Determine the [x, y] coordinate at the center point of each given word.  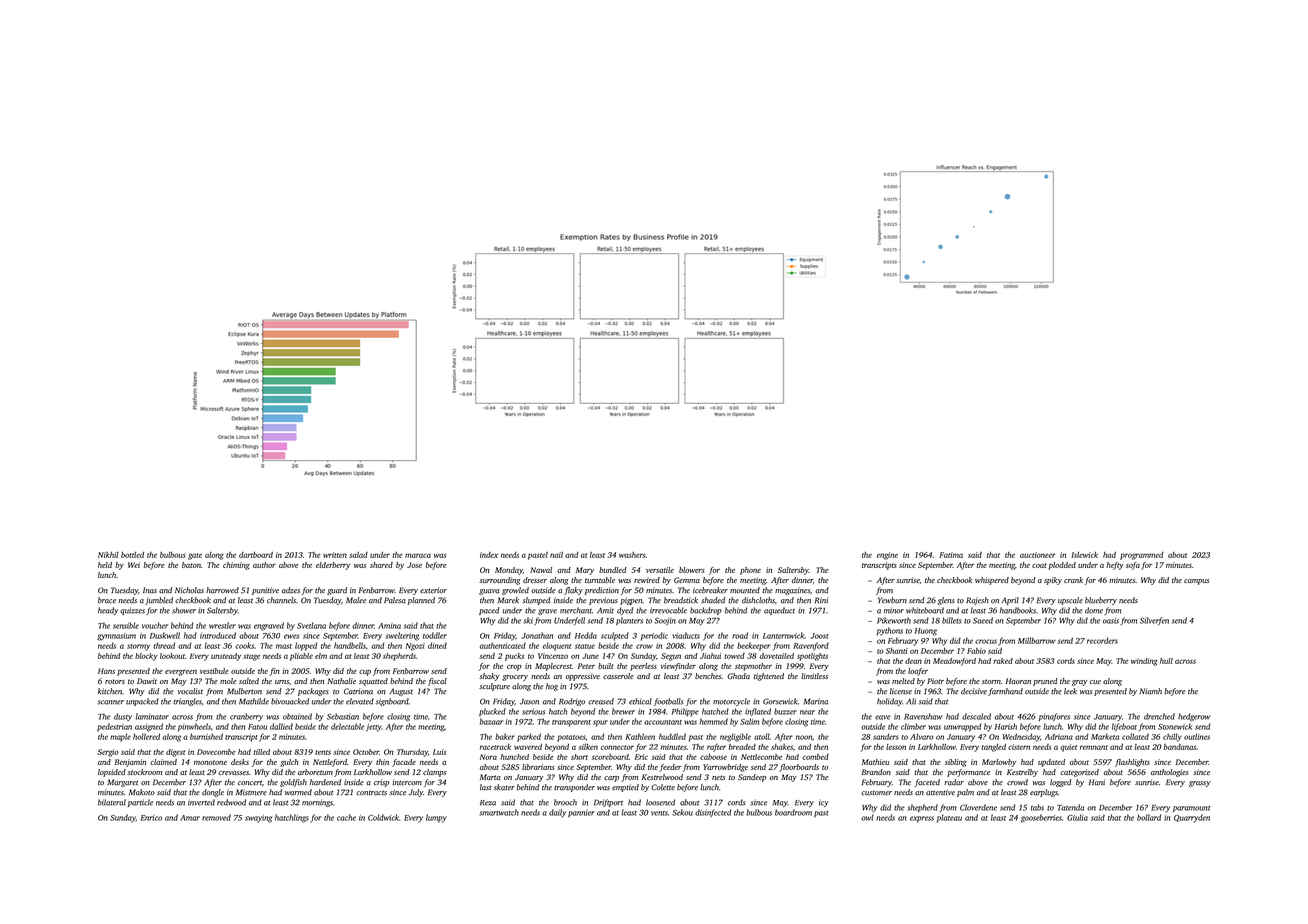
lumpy [436, 818]
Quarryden [1192, 818]
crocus [986, 641]
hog [552, 687]
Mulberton [244, 691]
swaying [258, 819]
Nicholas [189, 590]
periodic [654, 636]
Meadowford [954, 662]
